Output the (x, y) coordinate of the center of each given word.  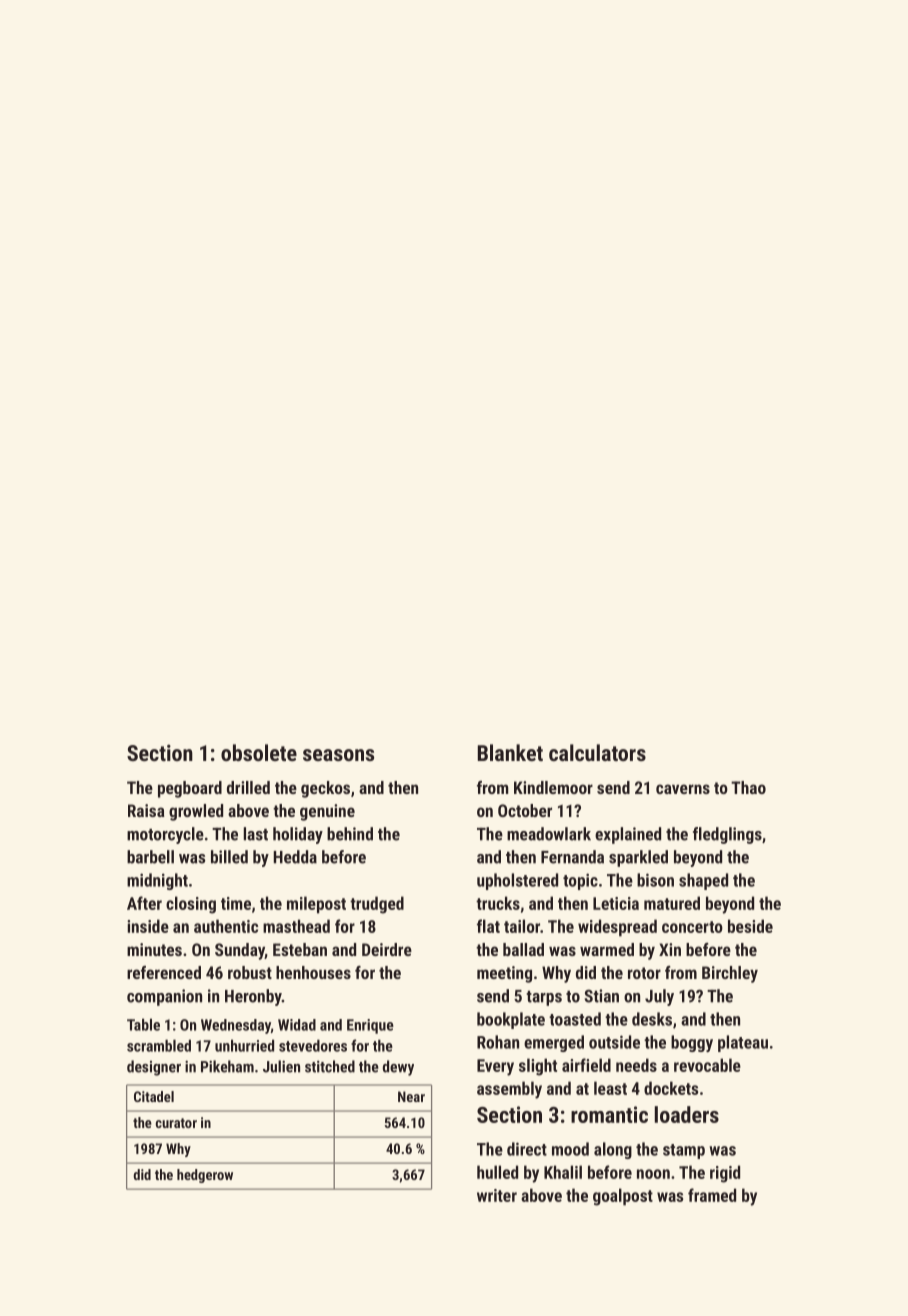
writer (497, 1195)
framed (712, 1195)
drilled (248, 787)
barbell (150, 857)
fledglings (727, 835)
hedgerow (205, 1176)
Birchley (730, 974)
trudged (377, 905)
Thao (748, 787)
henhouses (313, 972)
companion (164, 997)
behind (350, 834)
